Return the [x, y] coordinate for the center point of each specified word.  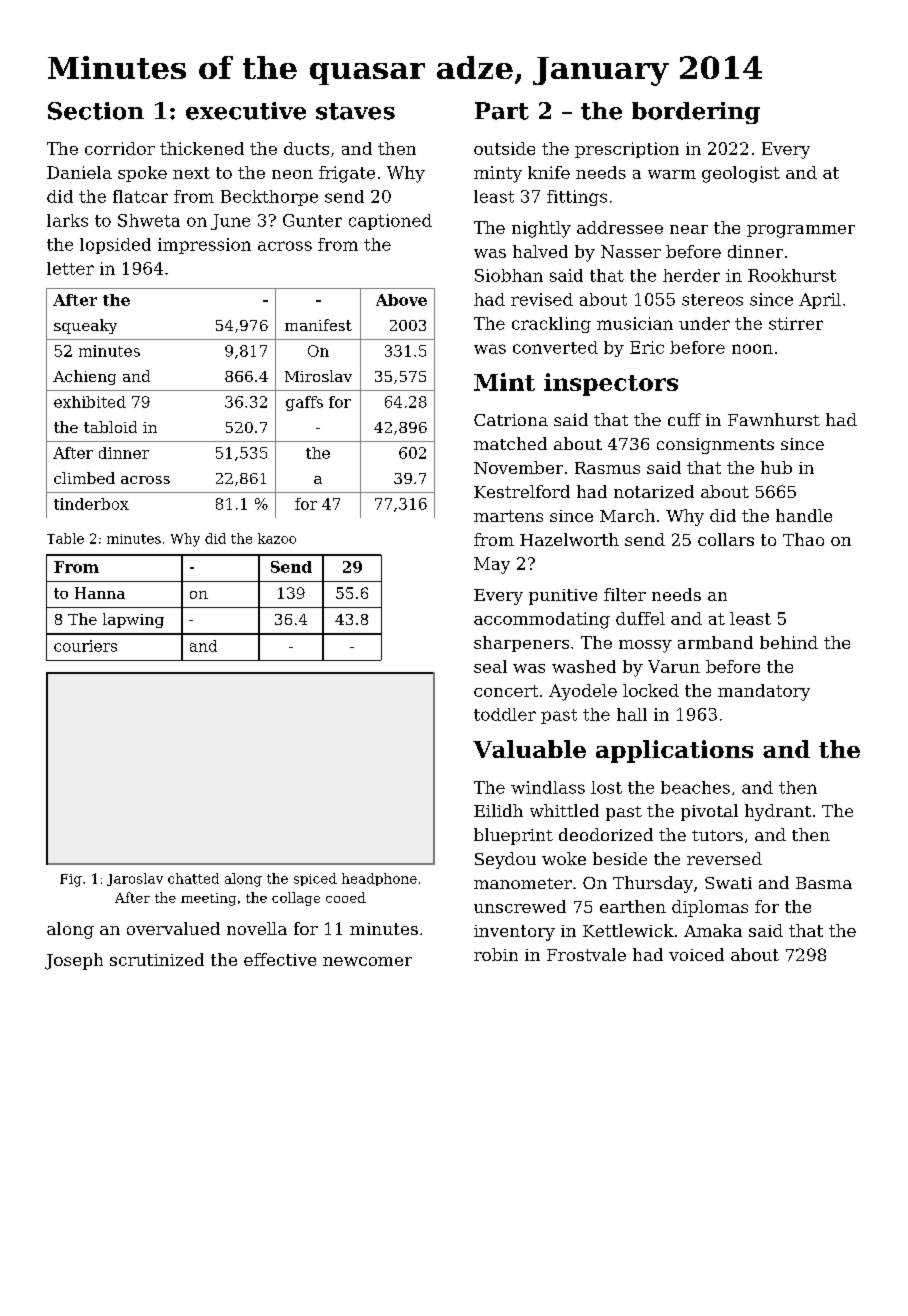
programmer [801, 231]
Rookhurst [792, 275]
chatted [193, 878]
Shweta [149, 220]
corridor [120, 148]
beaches [695, 787]
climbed [84, 478]
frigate [347, 174]
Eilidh [498, 810]
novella [257, 928]
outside [504, 148]
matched [510, 443]
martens [508, 516]
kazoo [277, 538]
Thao [803, 539]
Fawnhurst [774, 419]
